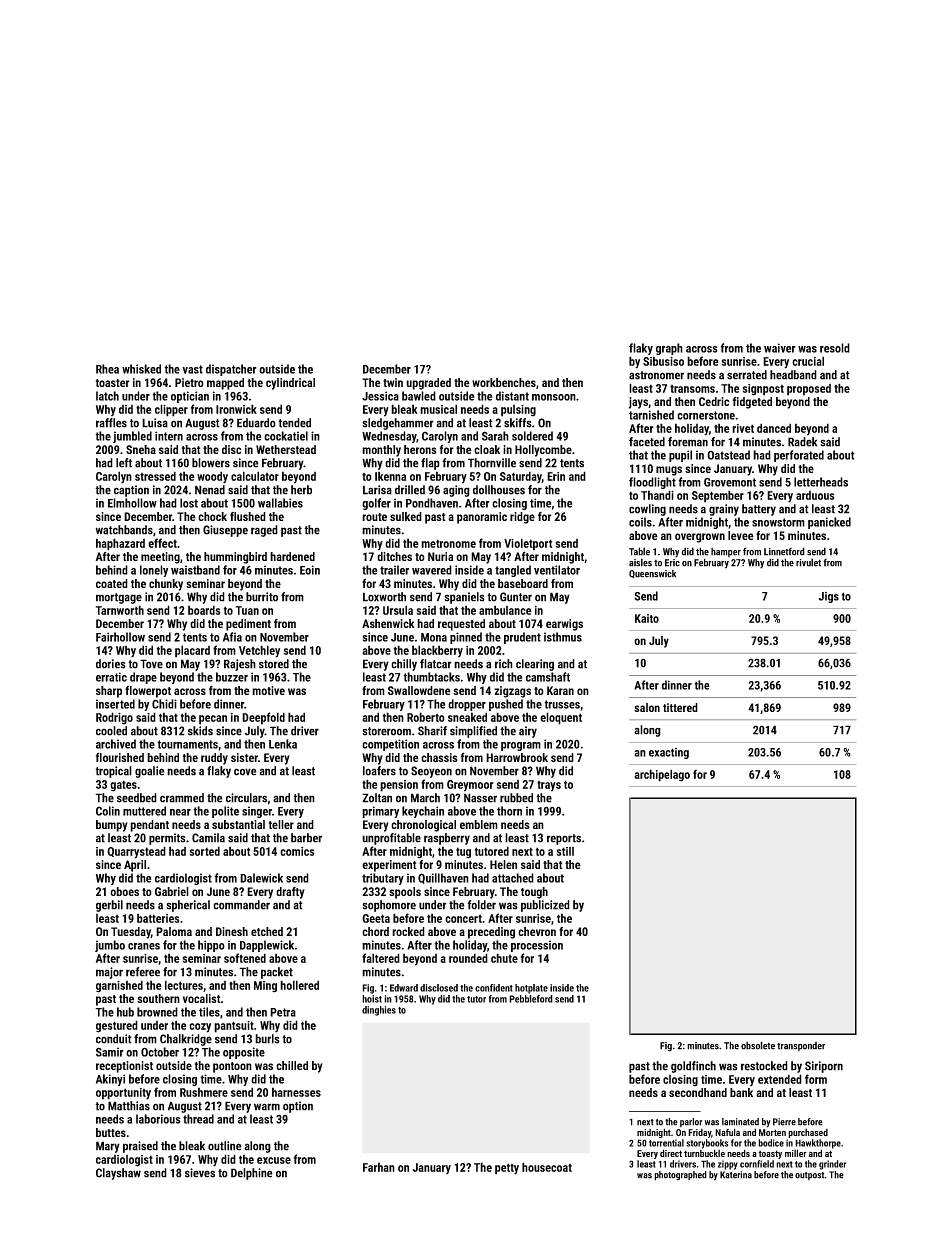  Describe the element at coordinates (516, 798) in the page. I see `rubbed` at that location.
